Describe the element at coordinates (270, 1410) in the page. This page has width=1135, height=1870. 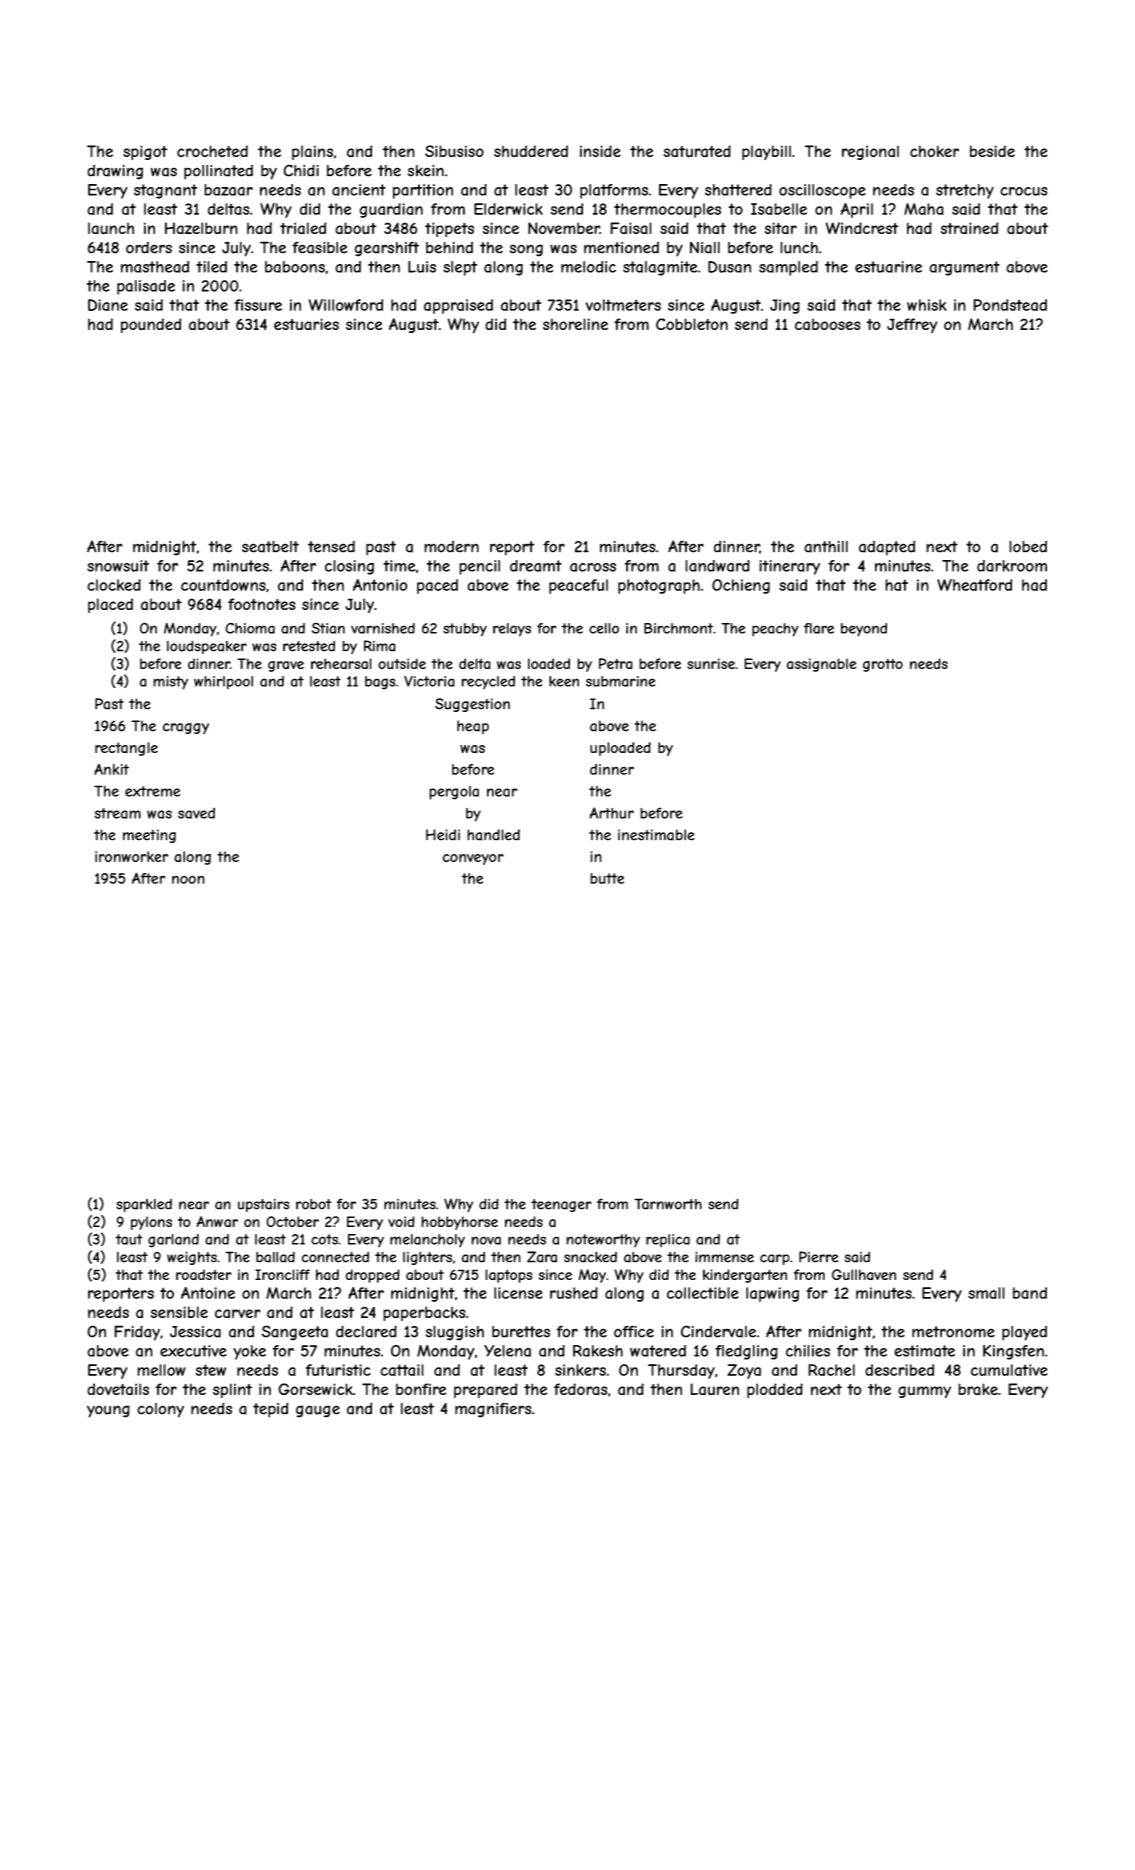
I see `tepid` at that location.
